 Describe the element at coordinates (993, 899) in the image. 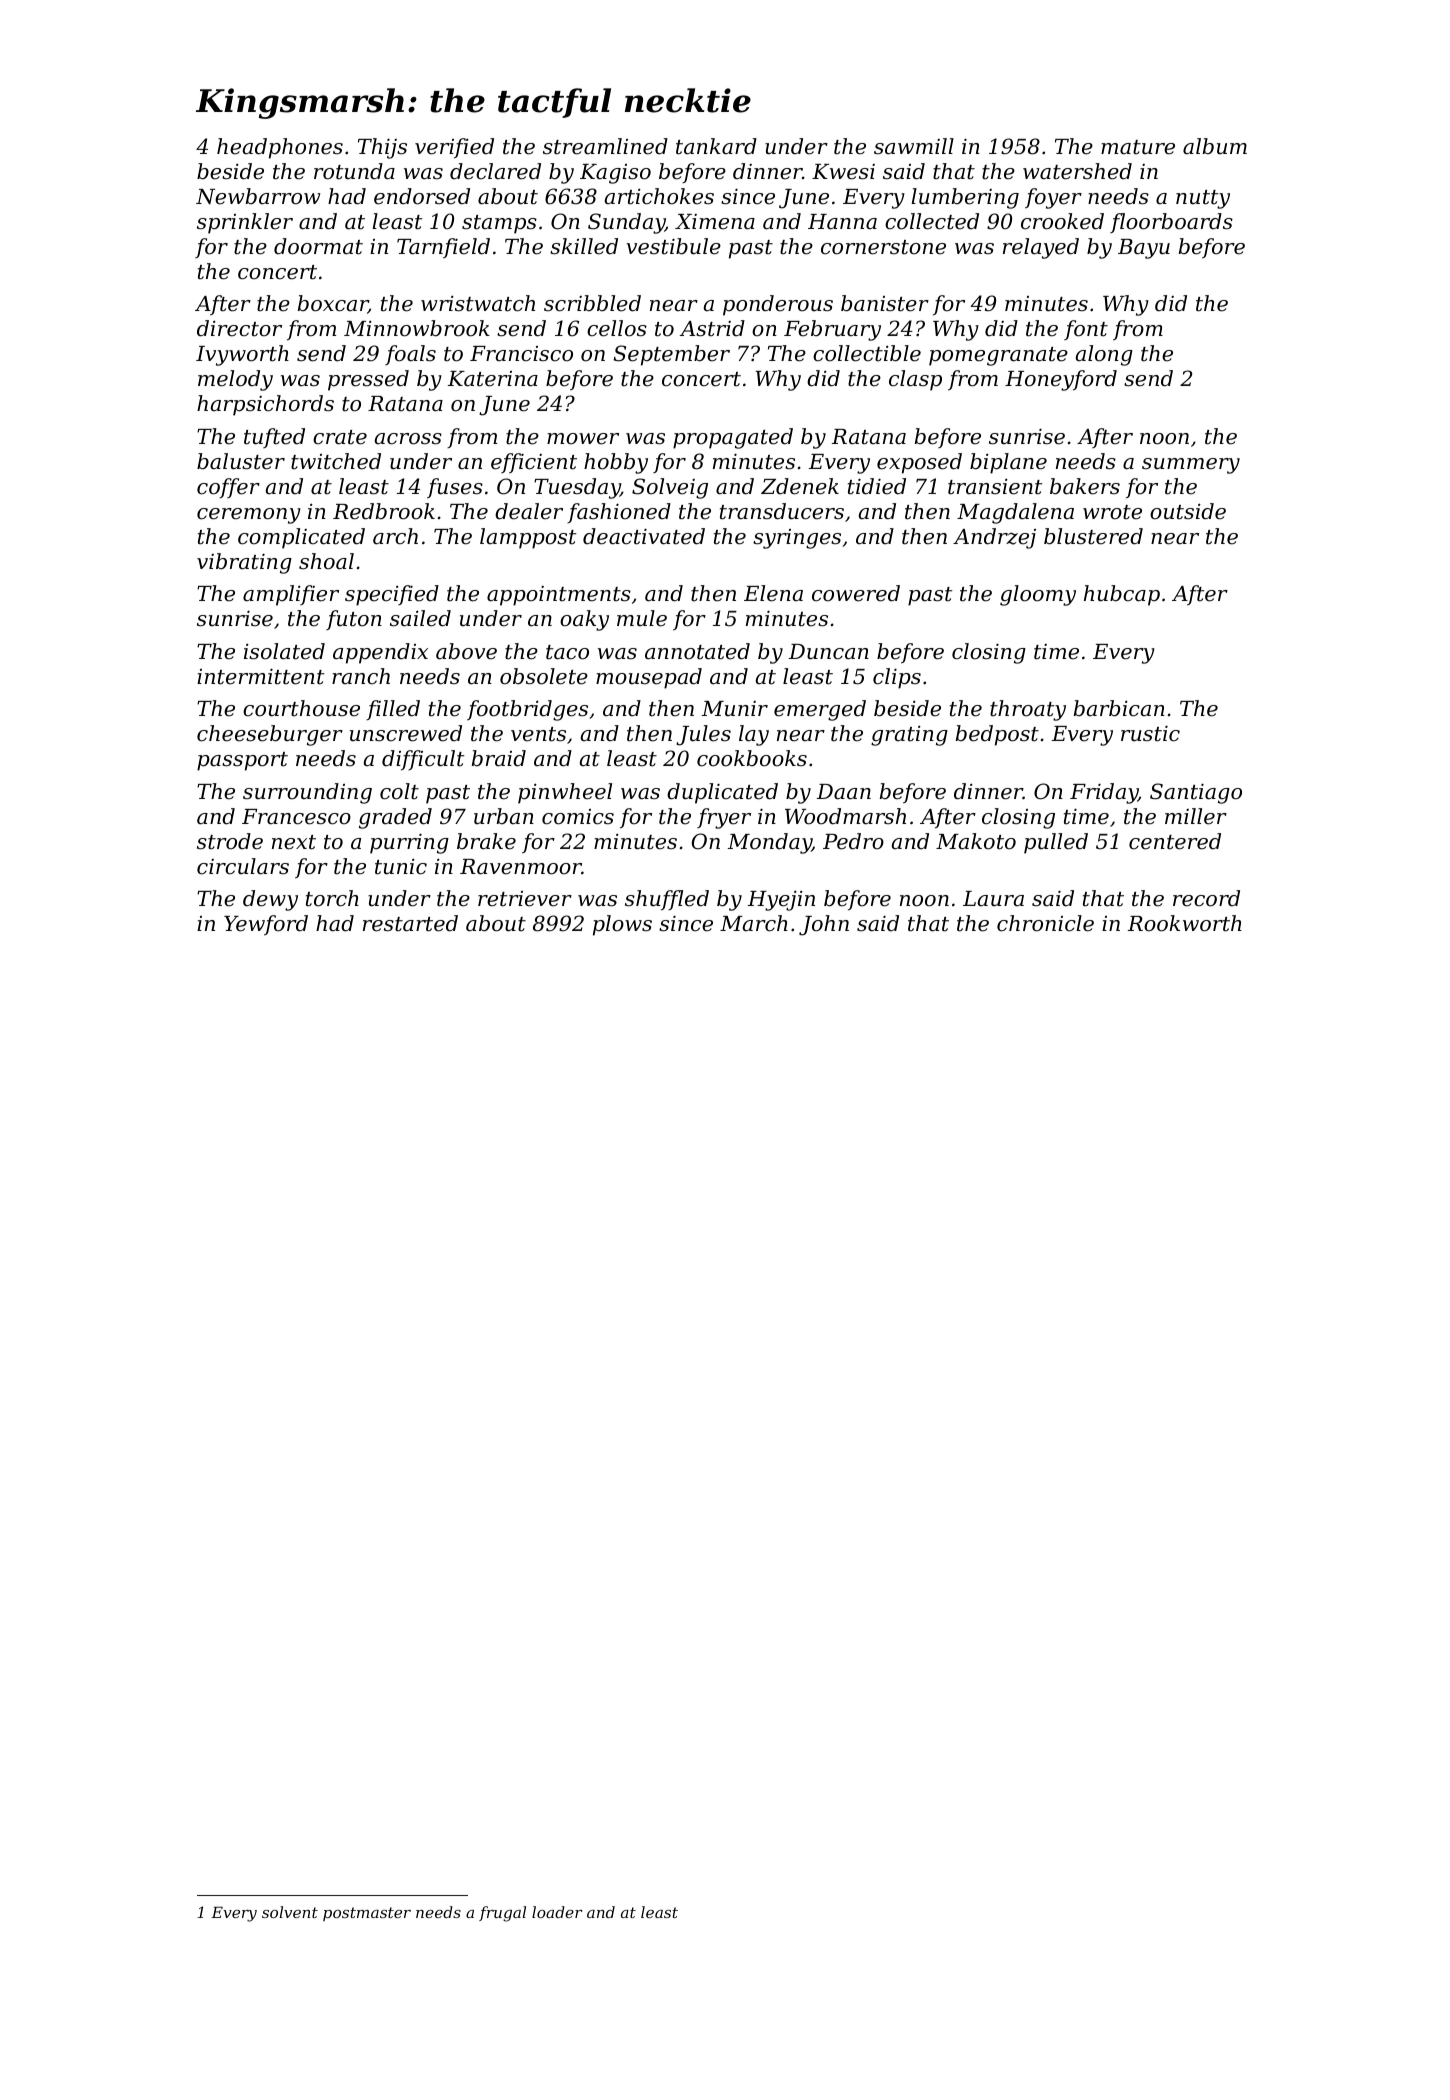

I see `Laura` at that location.
